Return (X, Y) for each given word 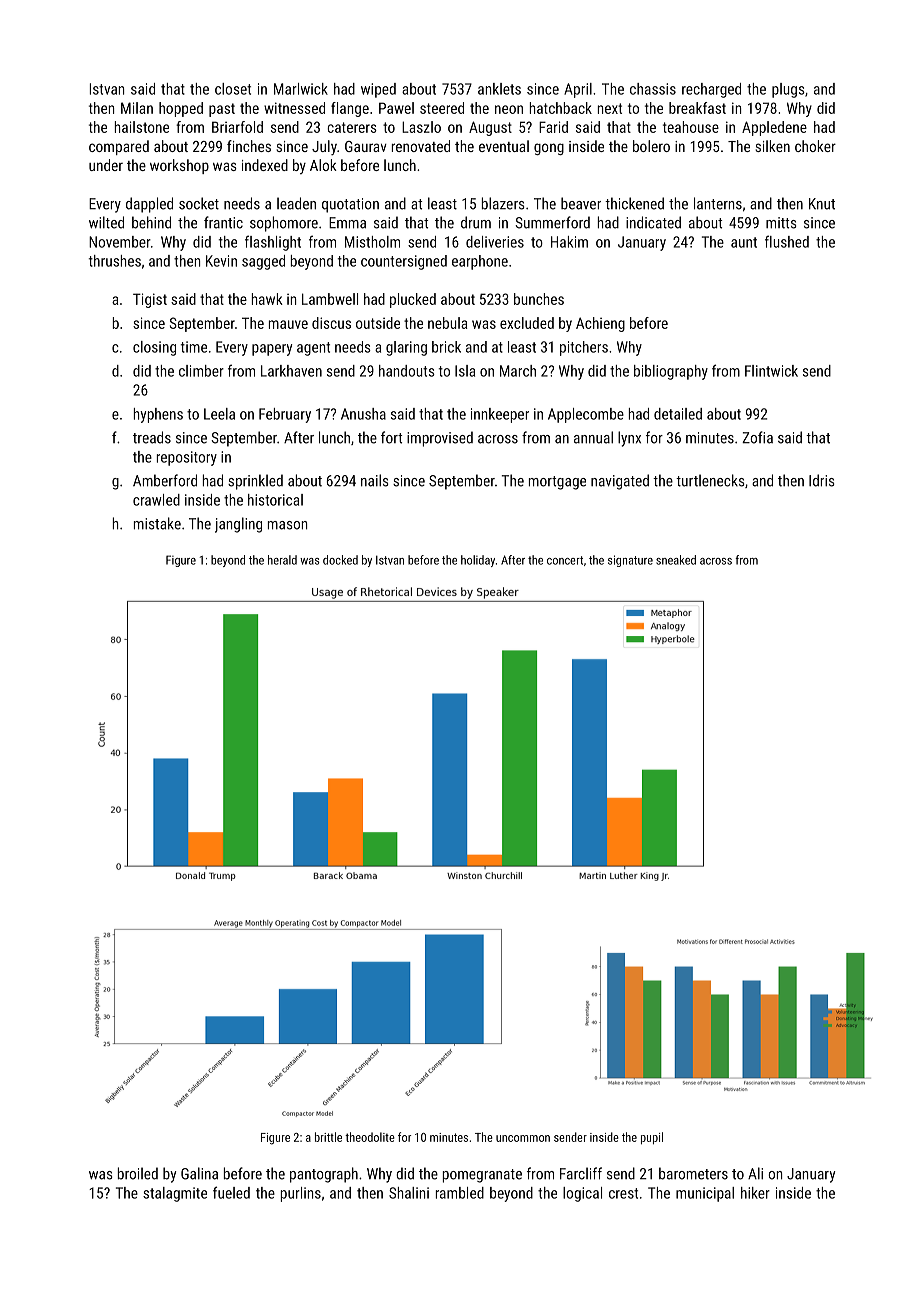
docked (340, 560)
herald (282, 560)
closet (233, 89)
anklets (499, 89)
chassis (653, 89)
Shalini (409, 1193)
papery (272, 350)
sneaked (676, 560)
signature (630, 561)
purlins (300, 1194)
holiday (478, 561)
